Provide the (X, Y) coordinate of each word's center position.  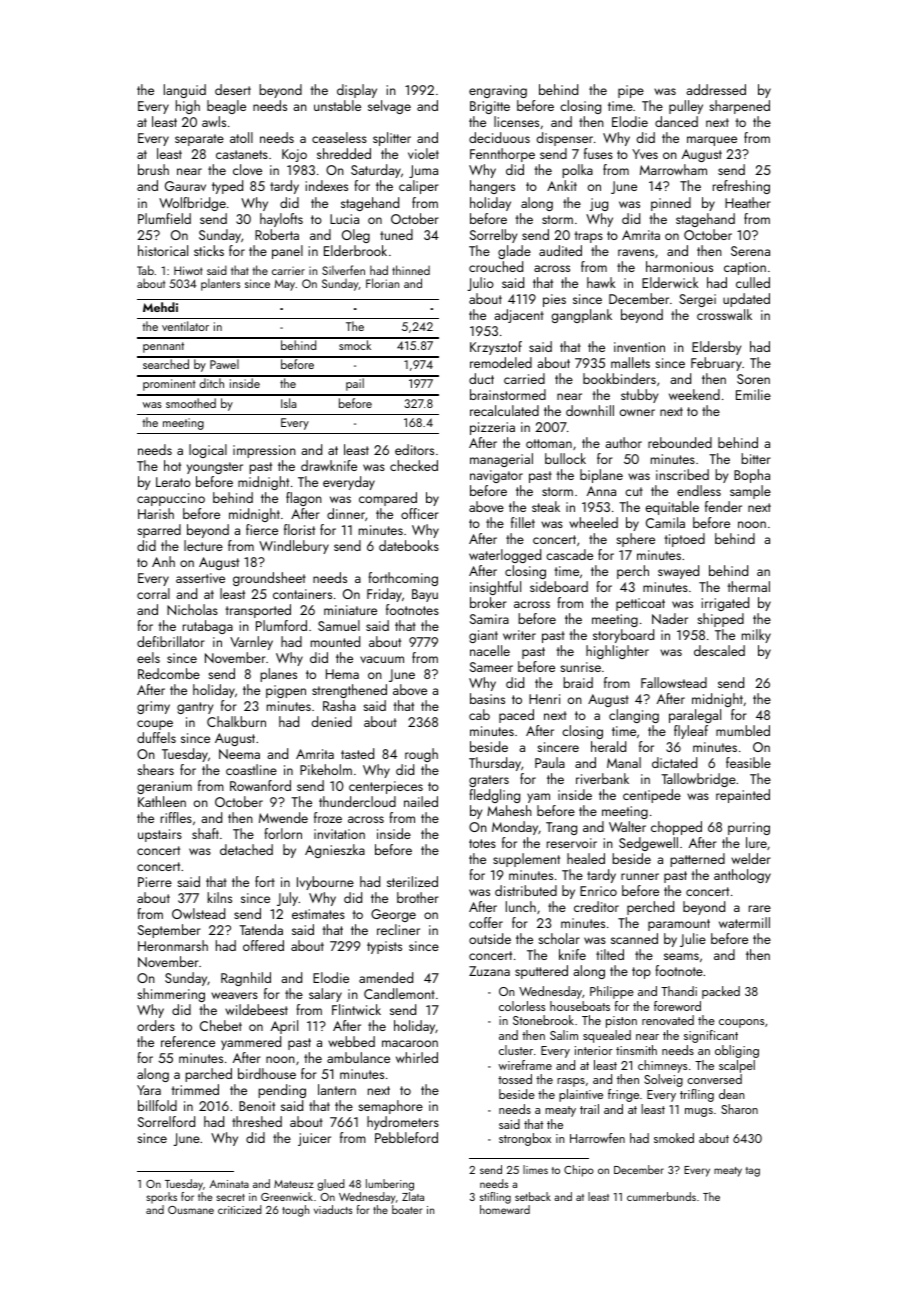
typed (227, 187)
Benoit (257, 1106)
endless (699, 490)
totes (482, 843)
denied (332, 721)
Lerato (173, 482)
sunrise (580, 667)
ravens (636, 252)
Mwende (283, 817)
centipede (652, 796)
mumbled (743, 730)
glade (514, 252)
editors (414, 449)
